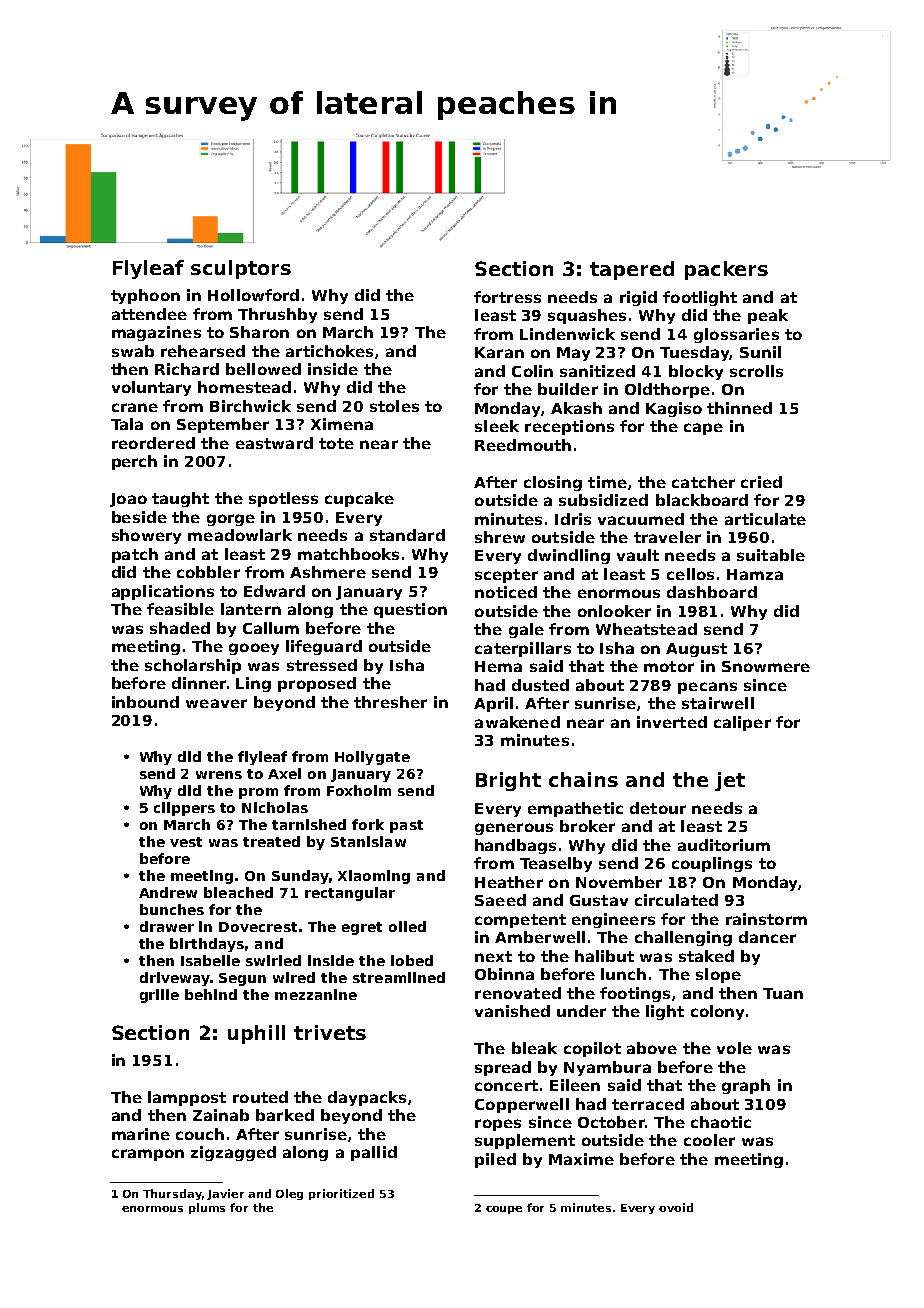 Image resolution: width=924 pixels, height=1308 pixels. I want to click on fortress, so click(507, 297).
